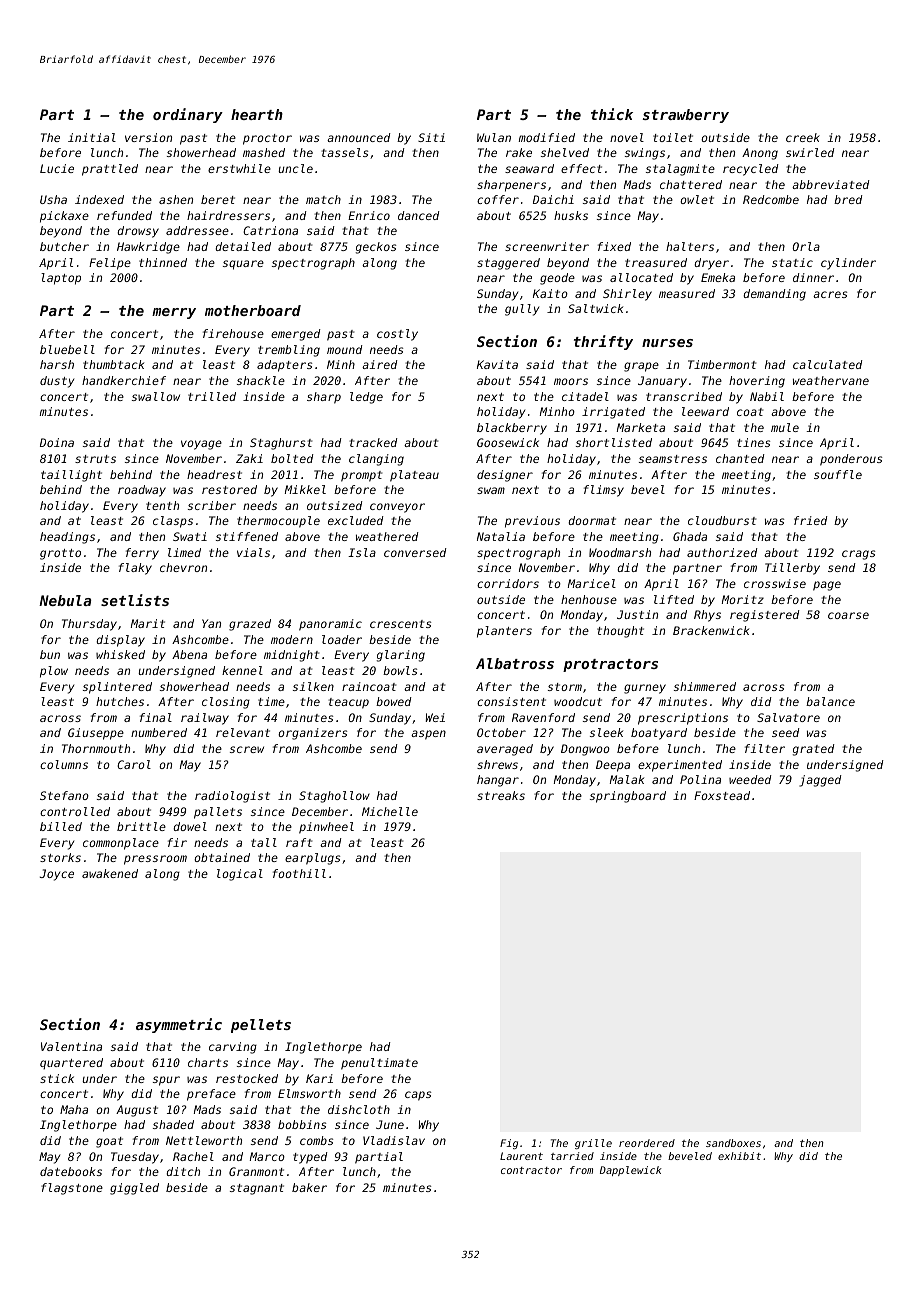  What do you see at coordinates (142, 491) in the image?
I see `roadway` at bounding box center [142, 491].
